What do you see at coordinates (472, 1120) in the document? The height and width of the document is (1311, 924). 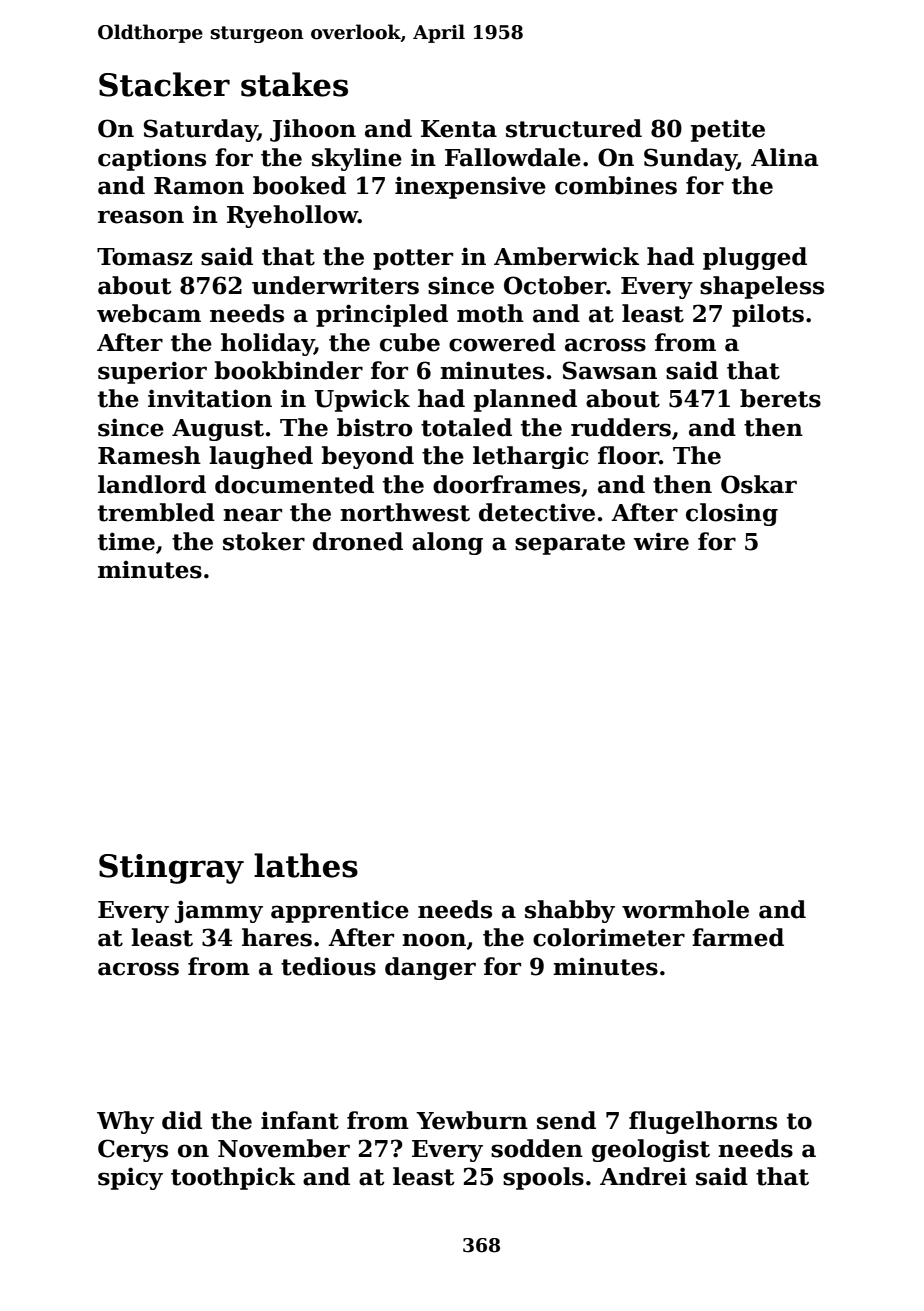 I see `Yewburn` at bounding box center [472, 1120].
